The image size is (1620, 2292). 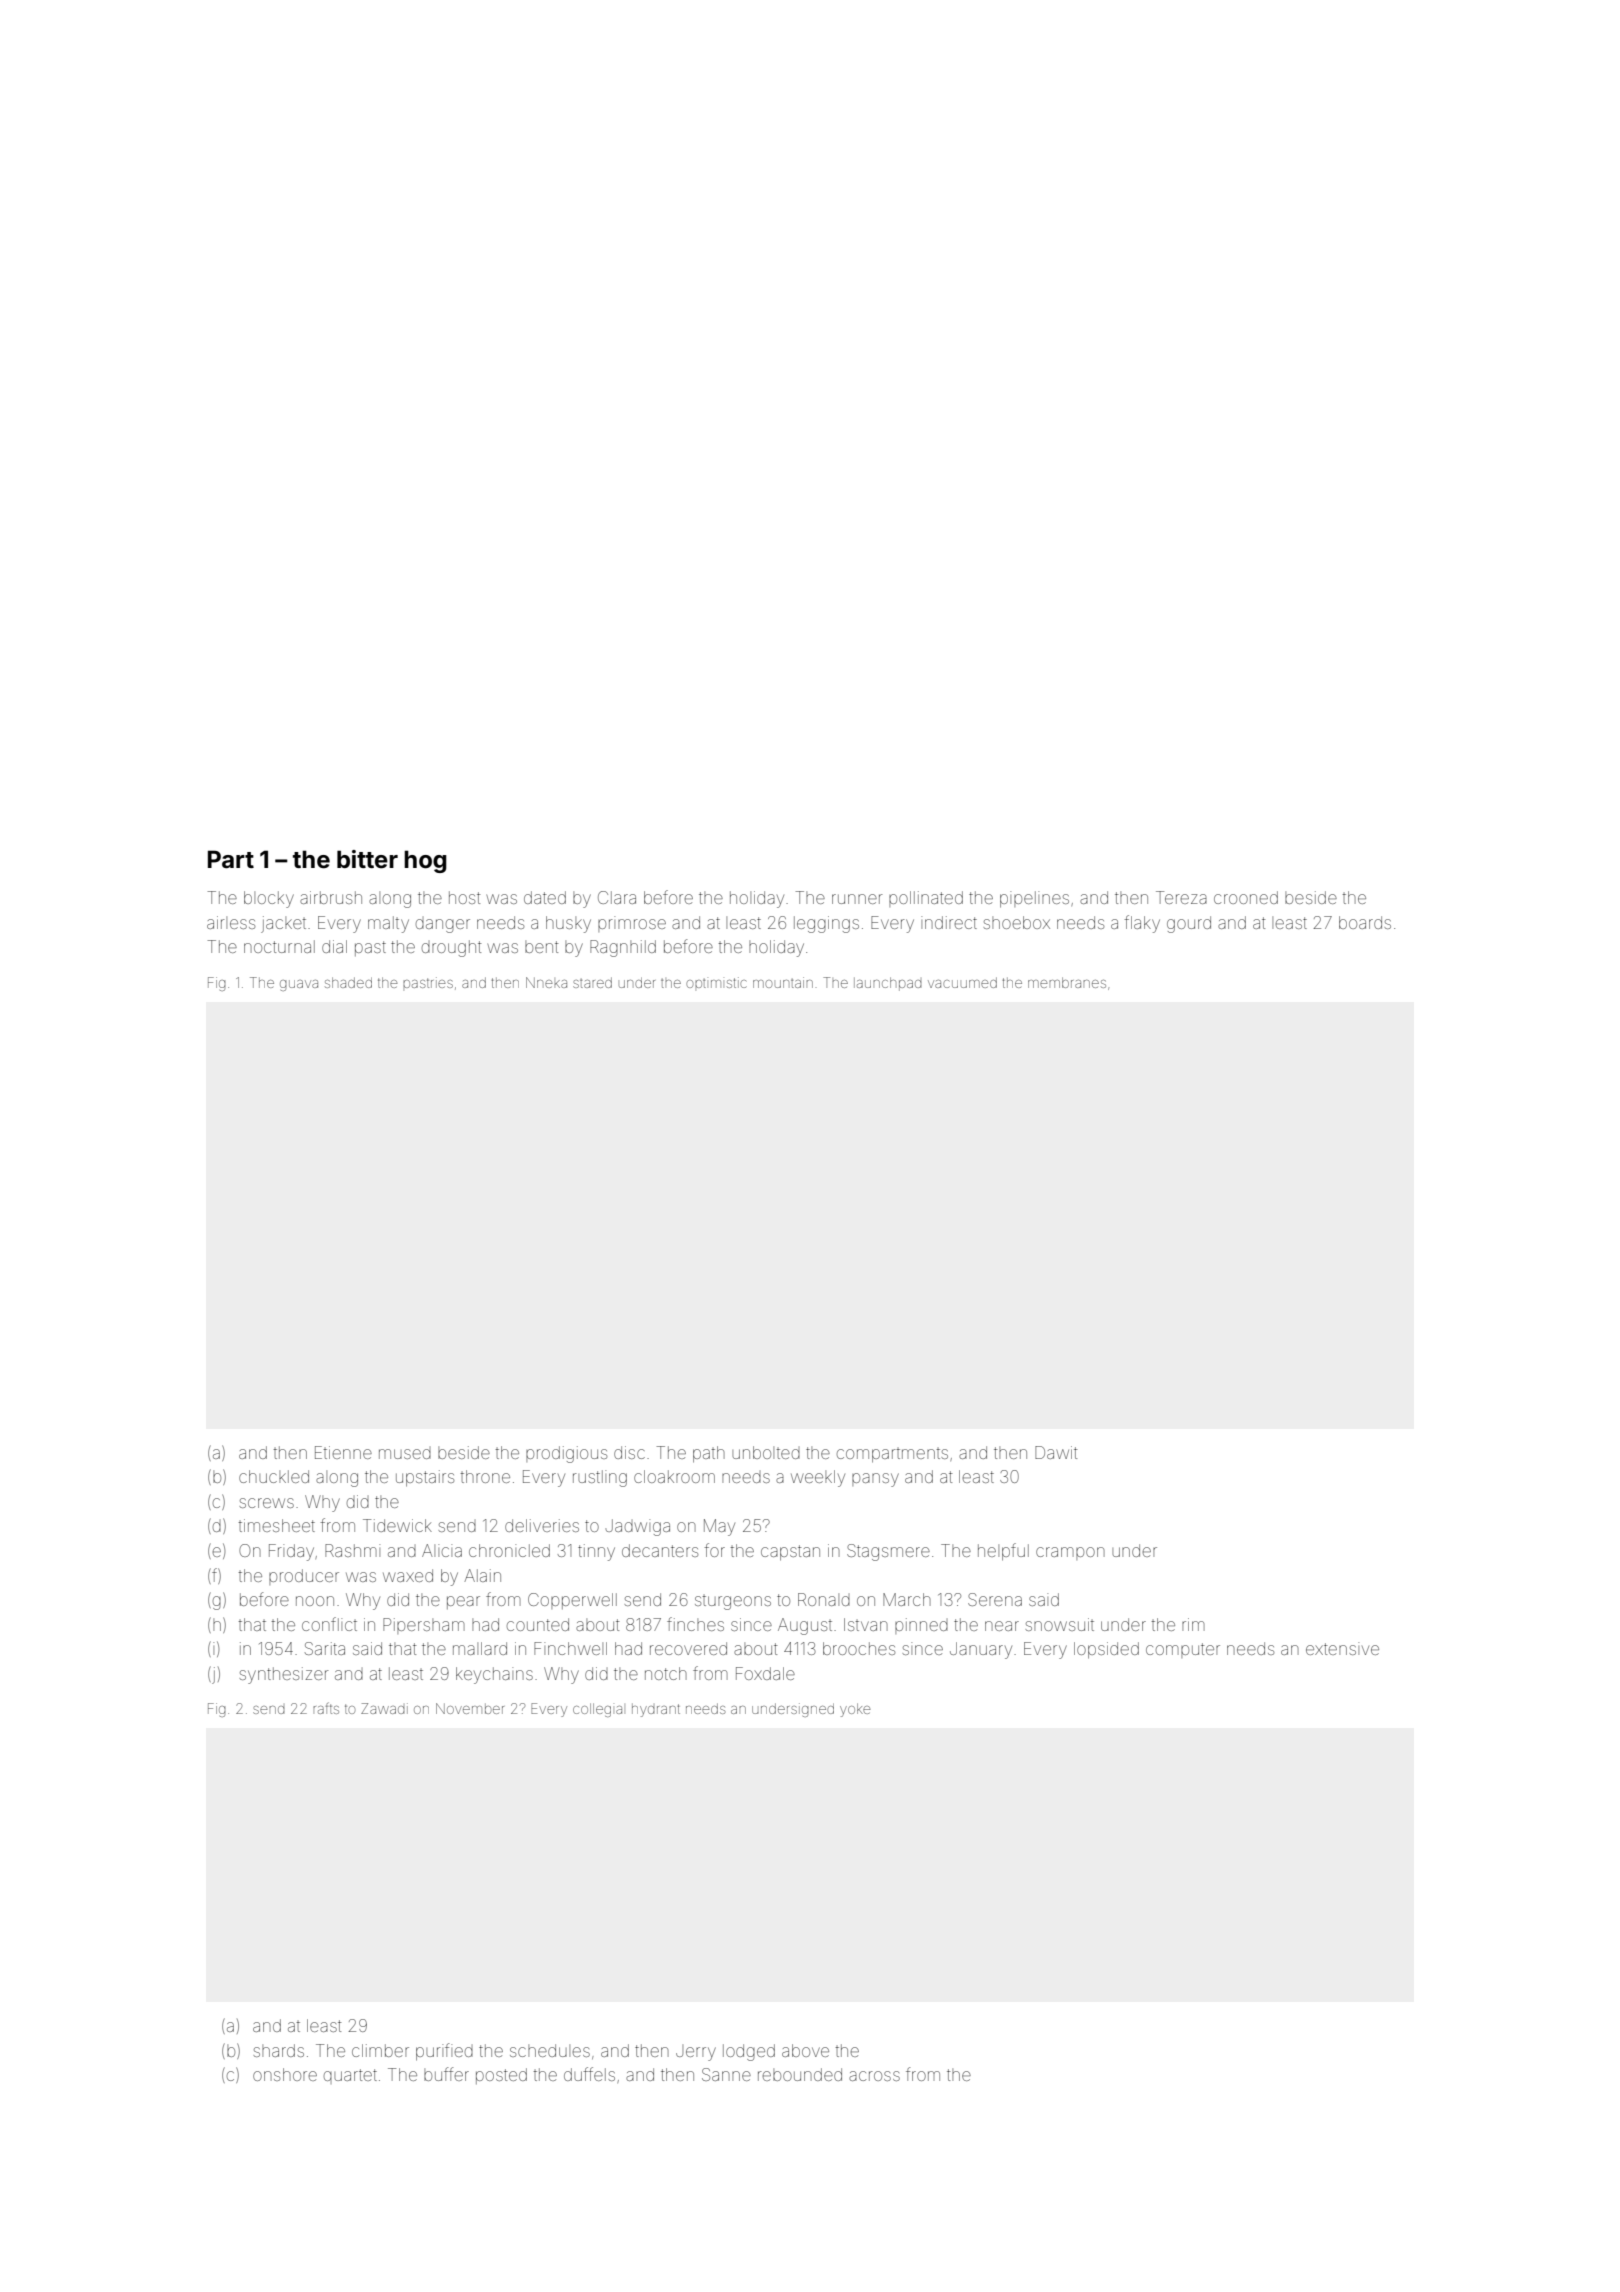 What do you see at coordinates (485, 1476) in the screenshot?
I see `throne` at bounding box center [485, 1476].
